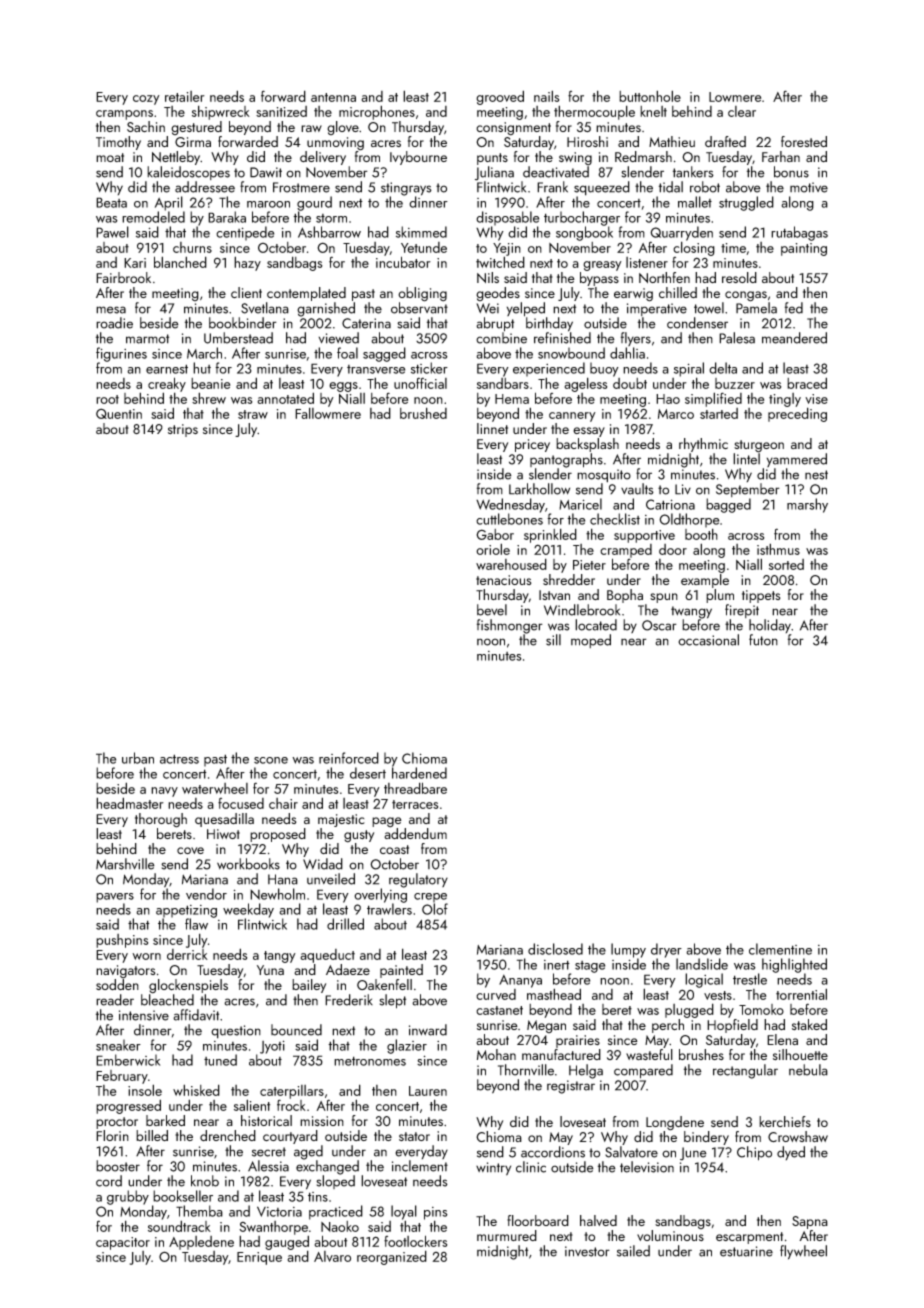 The height and width of the screenshot is (1308, 924). I want to click on drenched, so click(228, 1135).
